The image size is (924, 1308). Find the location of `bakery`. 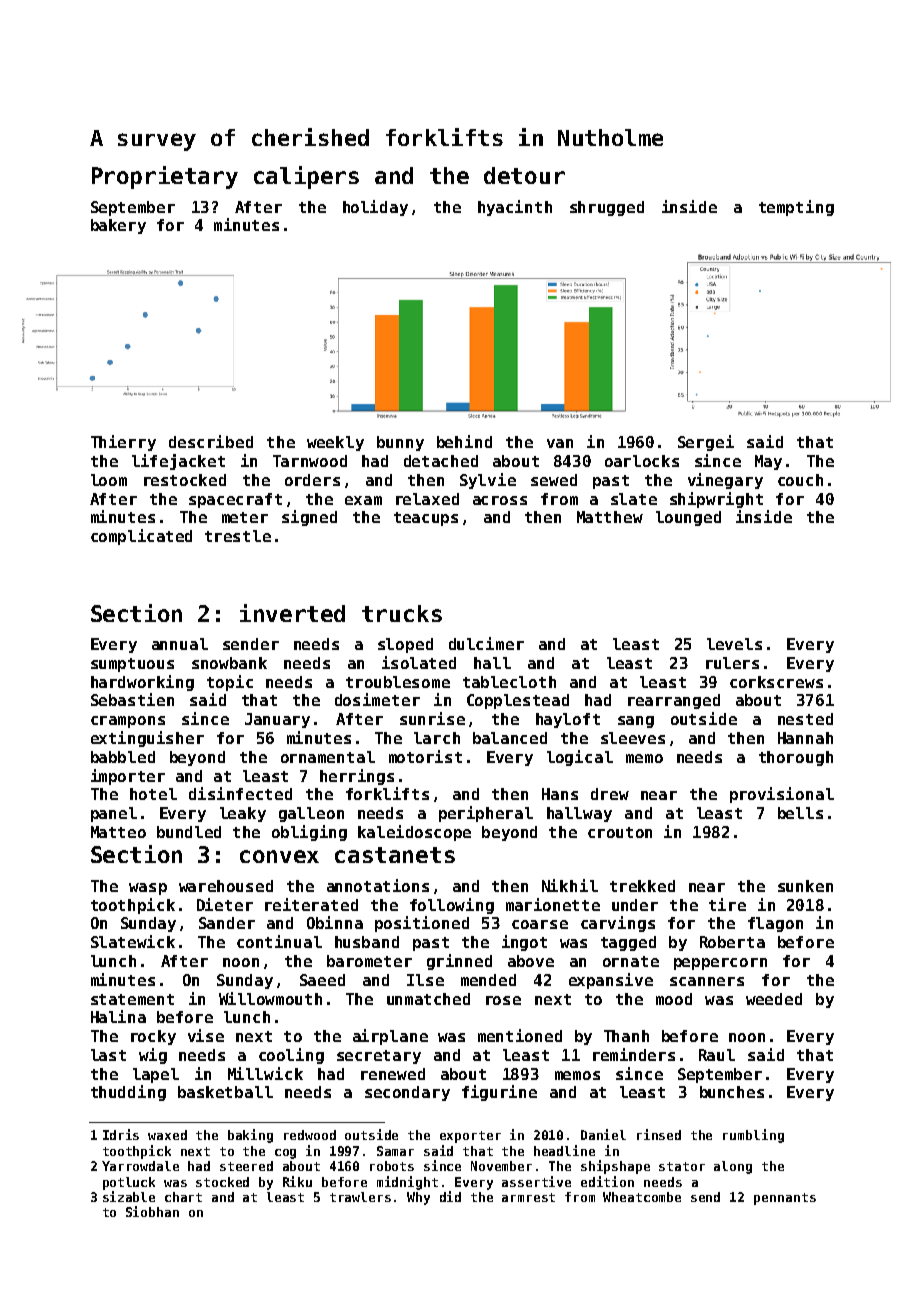

bakery is located at coordinates (118, 226).
